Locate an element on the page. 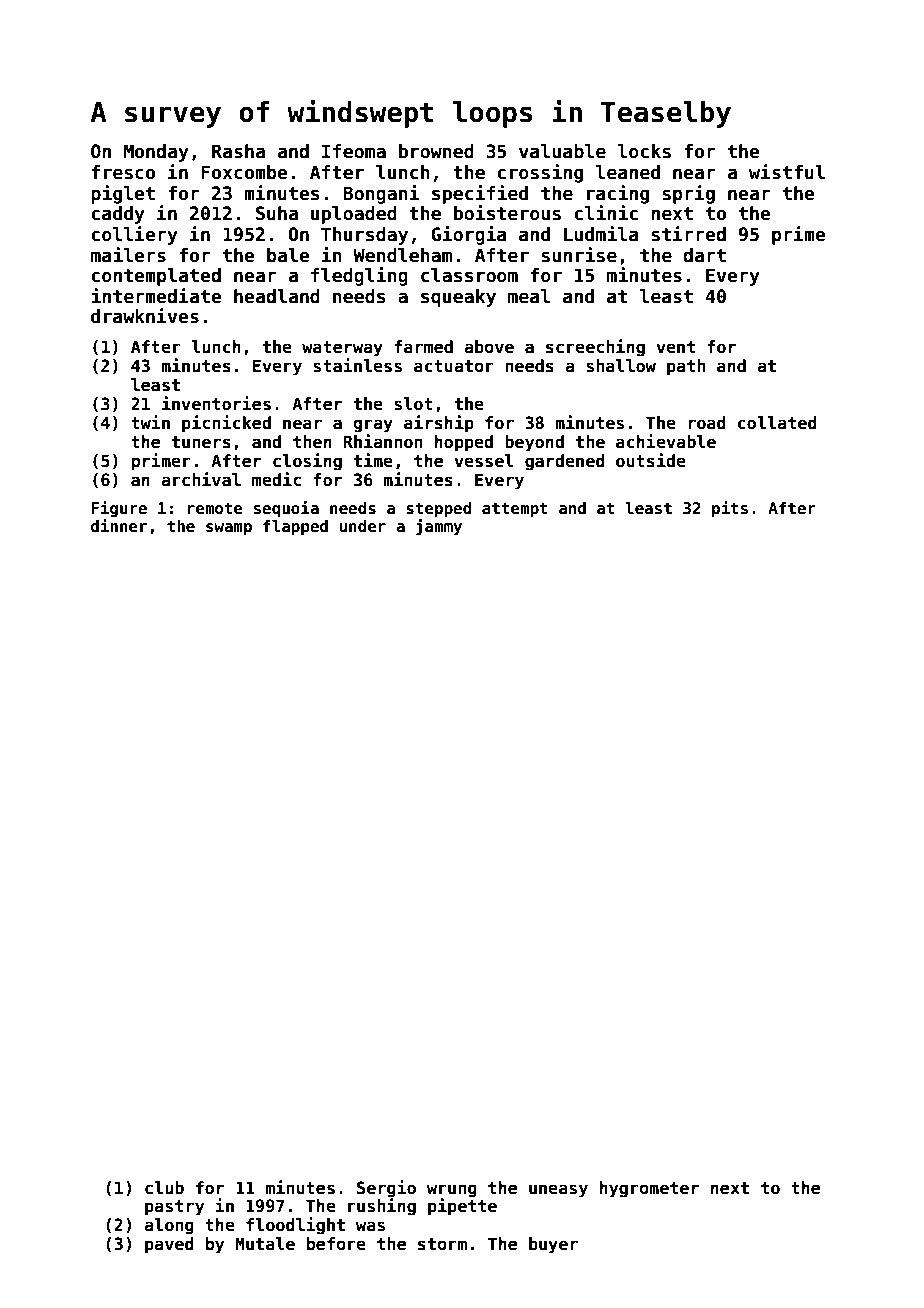 This image has height=1308, width=924. flapped is located at coordinates (295, 527).
